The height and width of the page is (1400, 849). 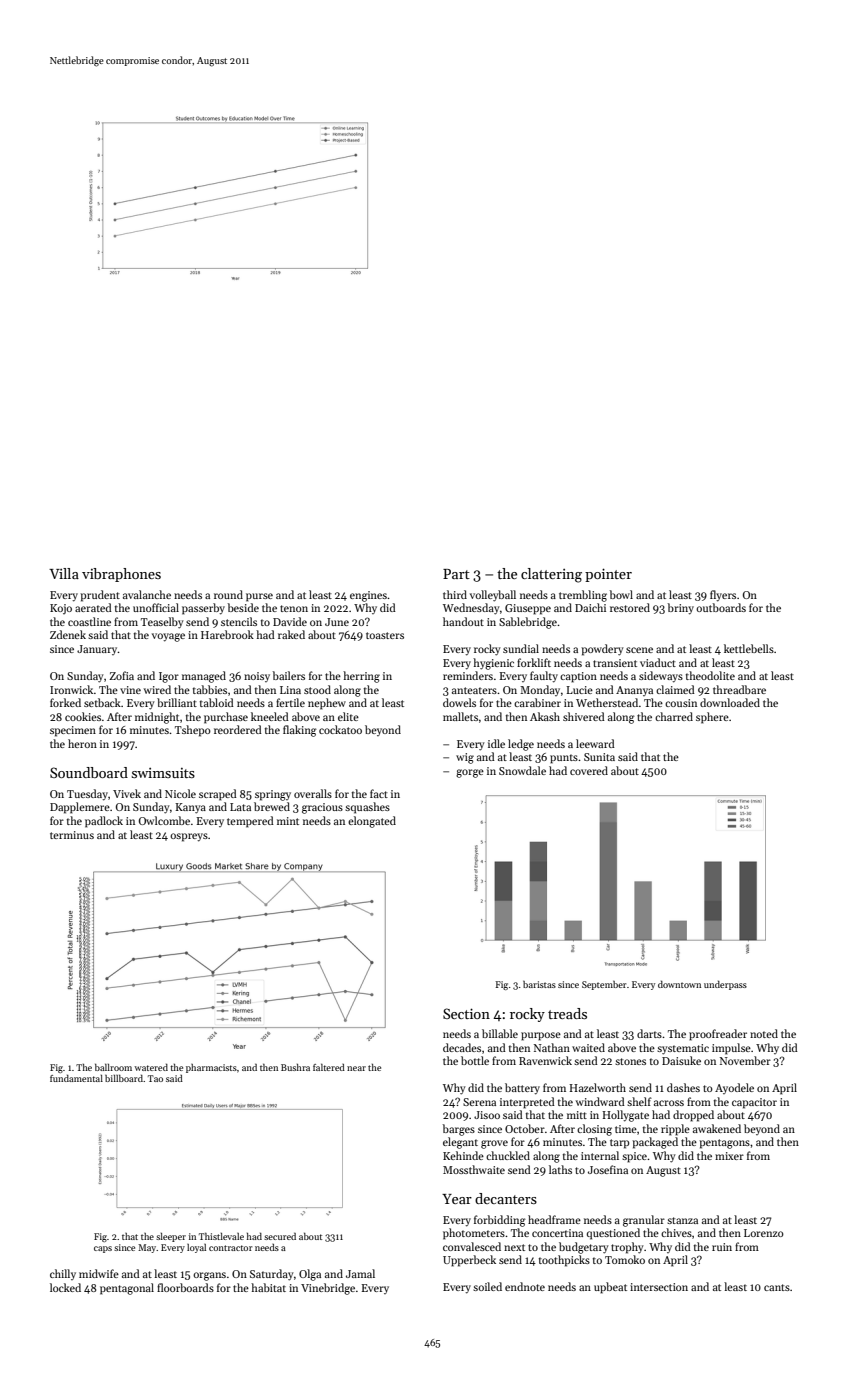 What do you see at coordinates (567, 1013) in the page?
I see `treads` at bounding box center [567, 1013].
